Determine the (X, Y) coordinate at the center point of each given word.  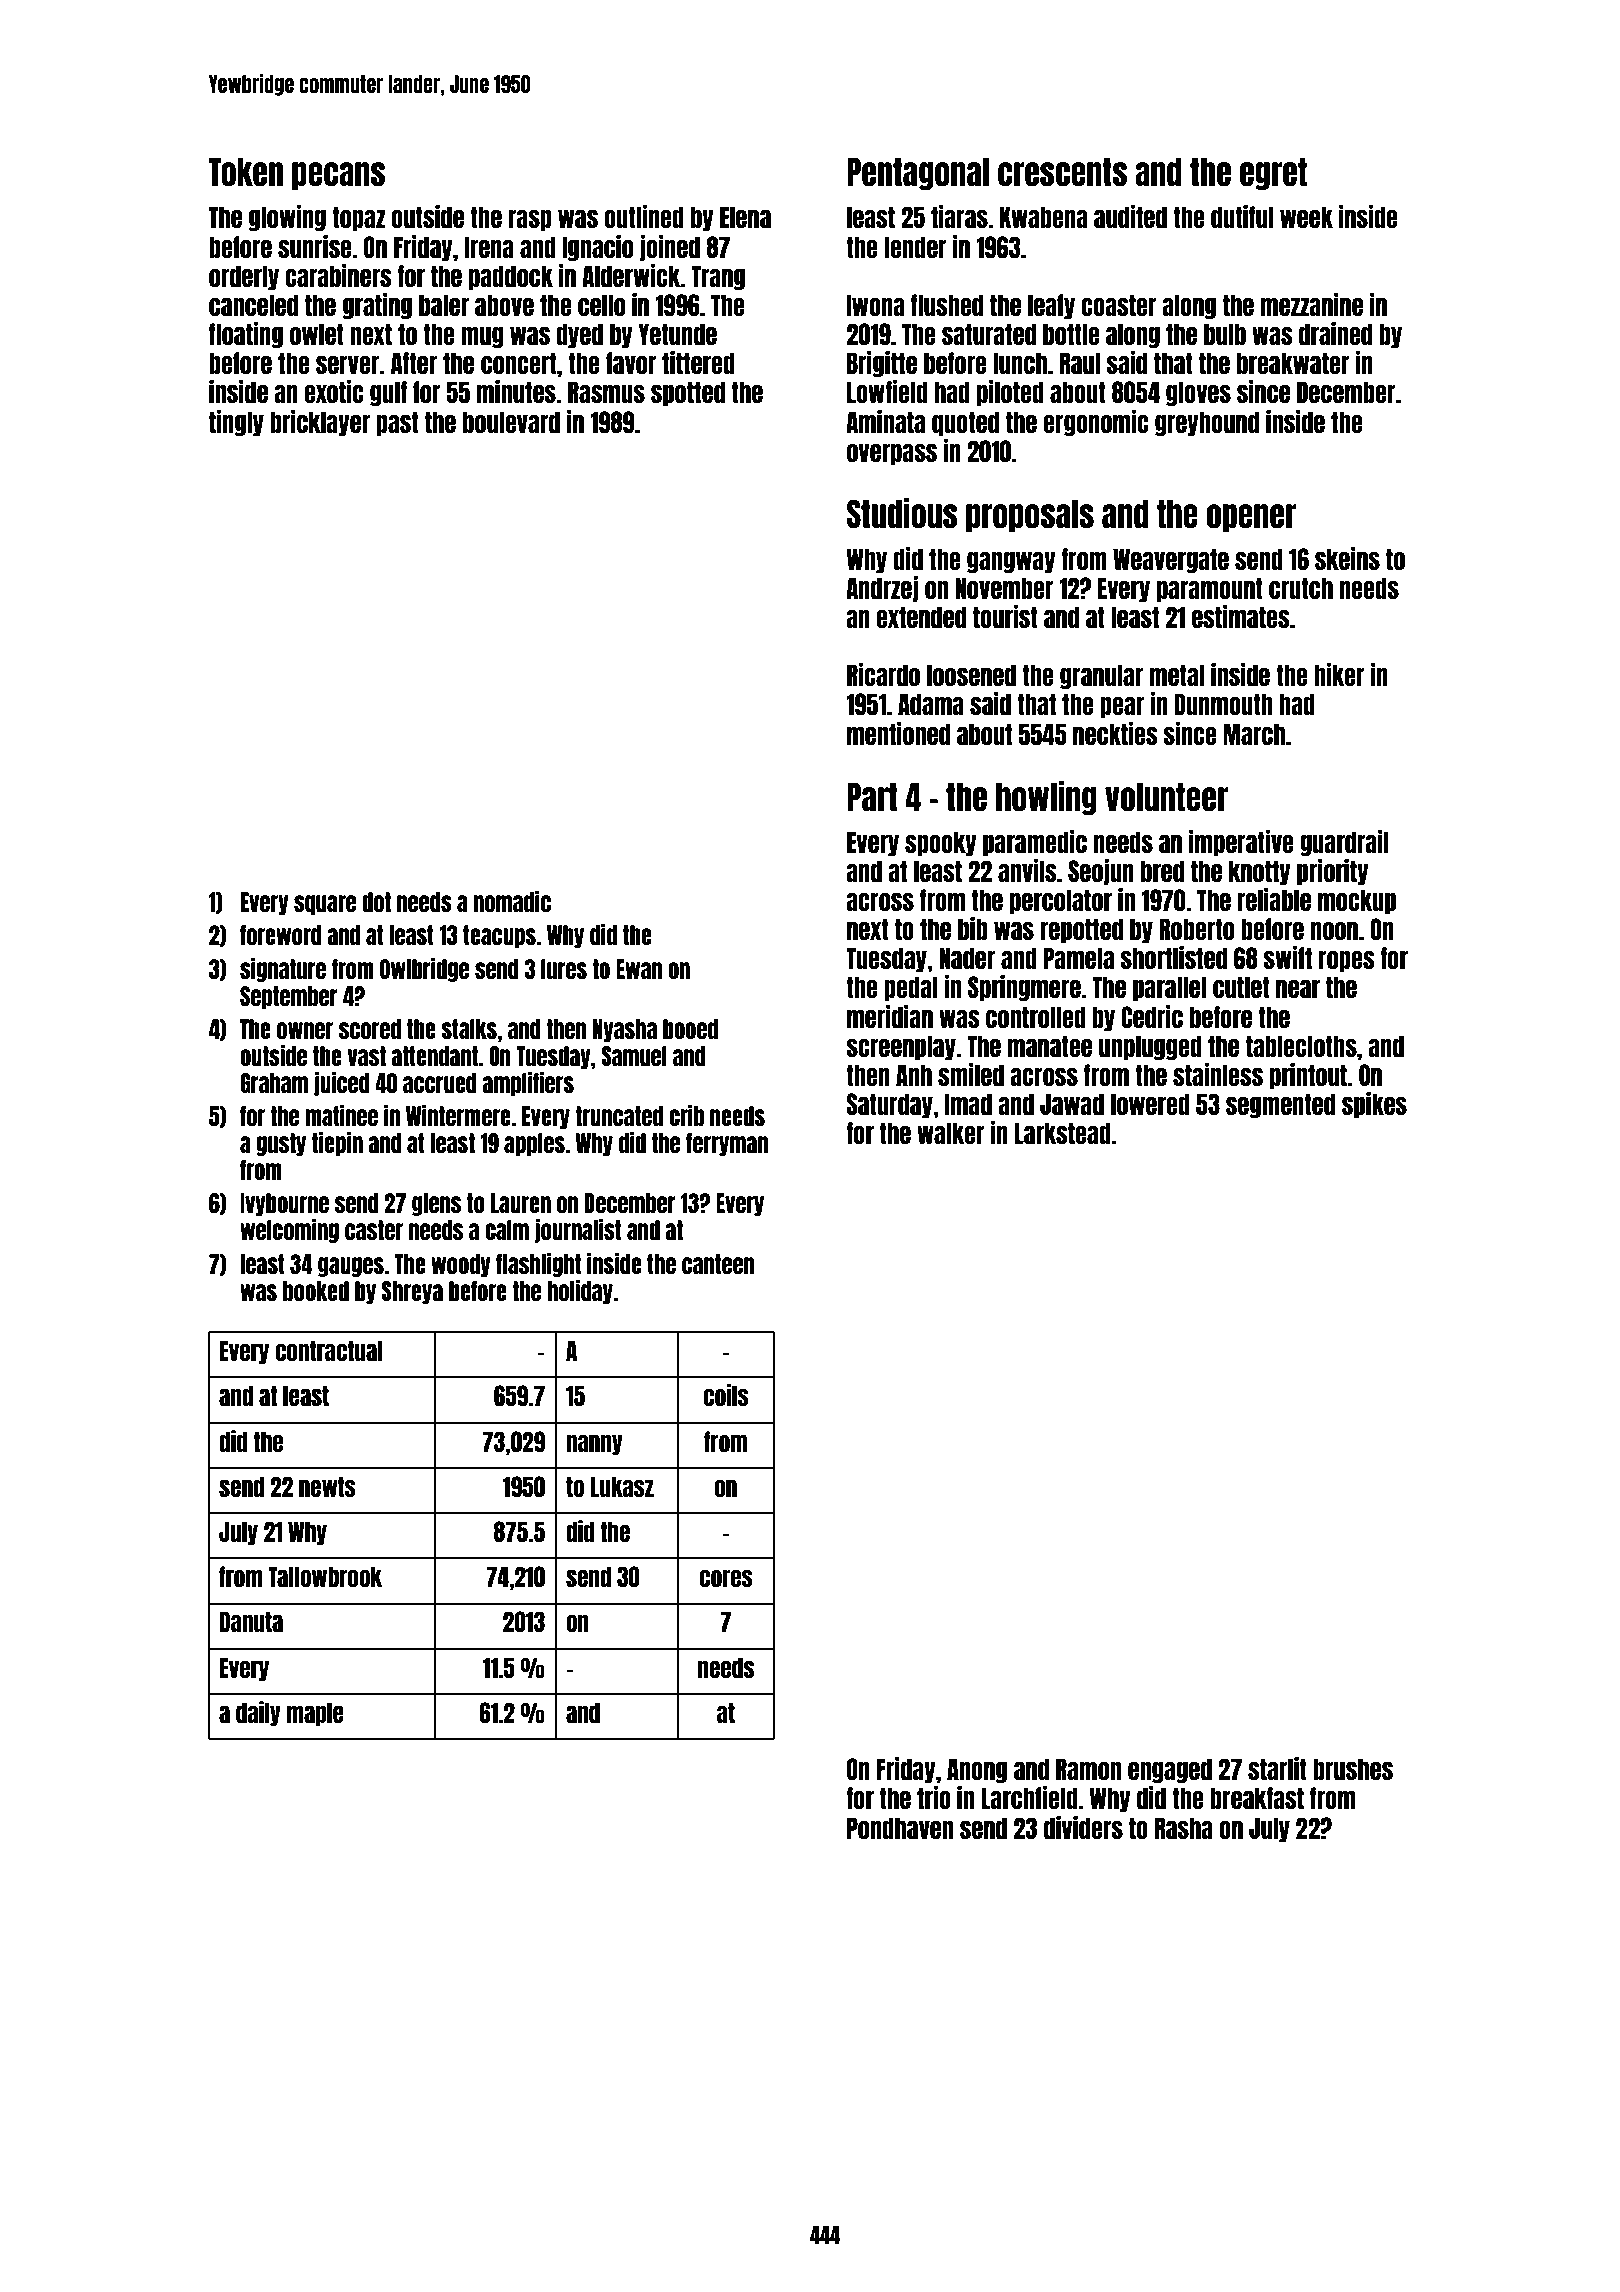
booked (316, 1291)
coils (726, 1395)
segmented (1280, 1105)
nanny (594, 1444)
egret (1273, 174)
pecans (338, 176)
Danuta (251, 1621)
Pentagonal (918, 174)
